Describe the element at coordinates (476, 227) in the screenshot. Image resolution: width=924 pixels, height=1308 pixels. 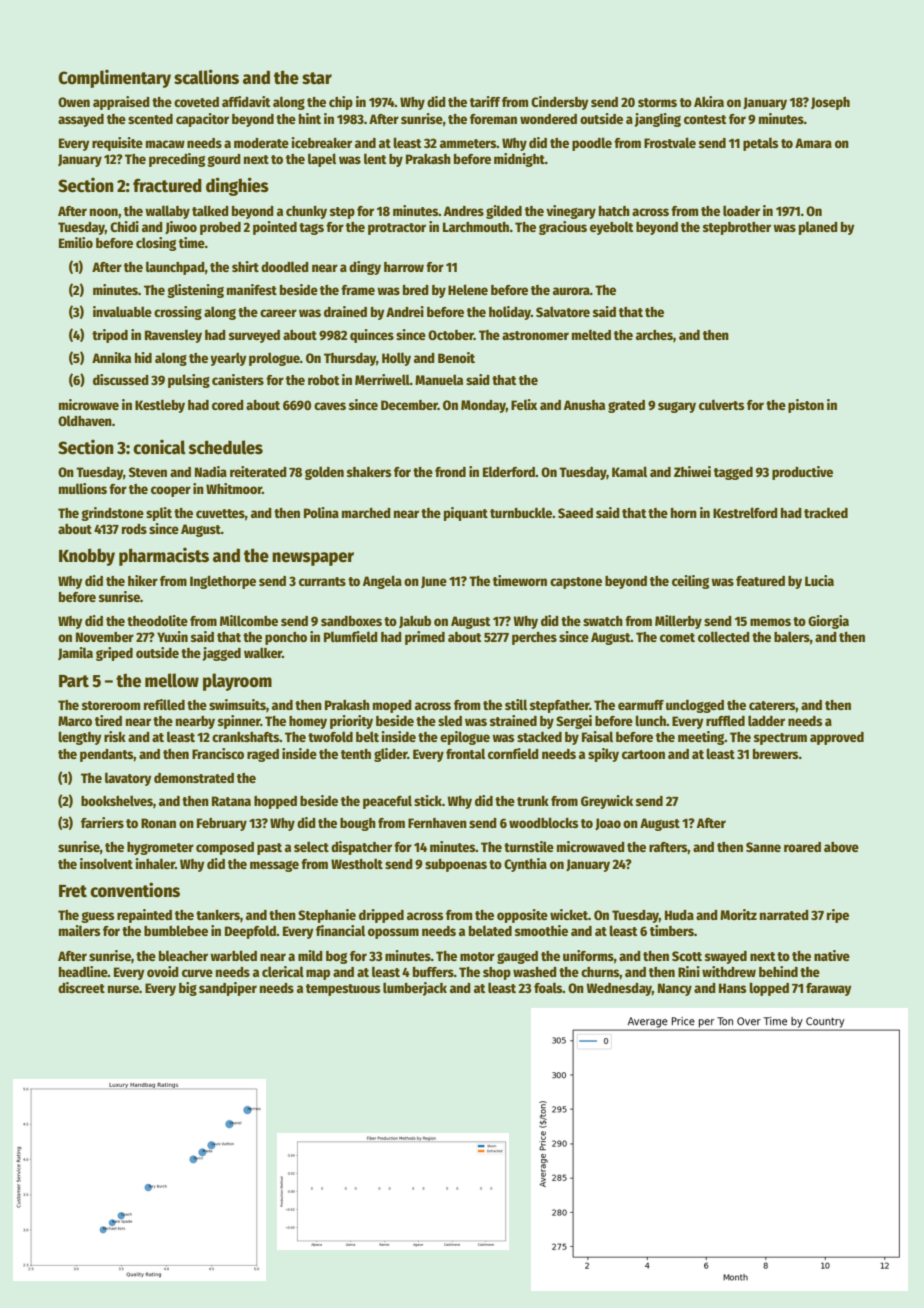
I see `Larchmouth` at that location.
